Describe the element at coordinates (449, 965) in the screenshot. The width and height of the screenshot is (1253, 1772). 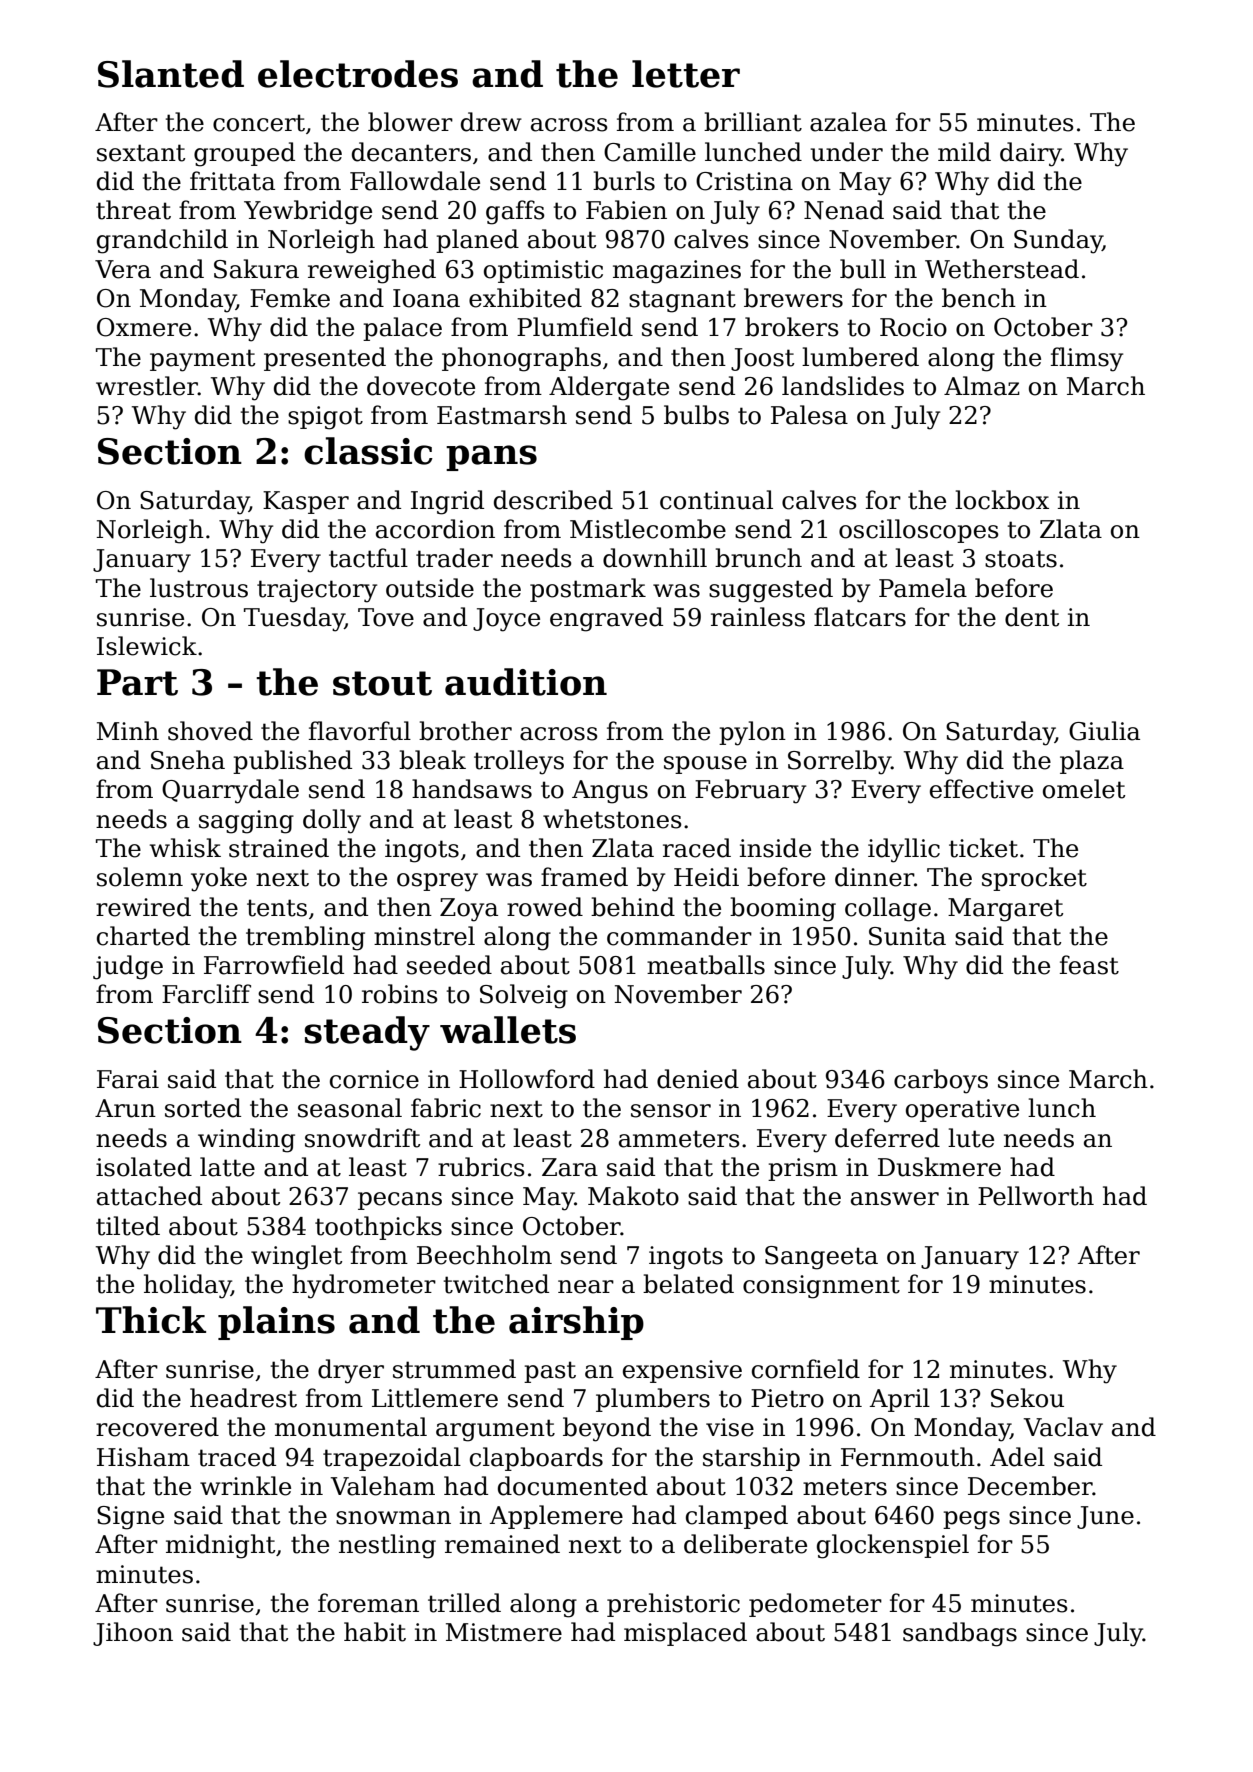
I see `seeded` at that location.
